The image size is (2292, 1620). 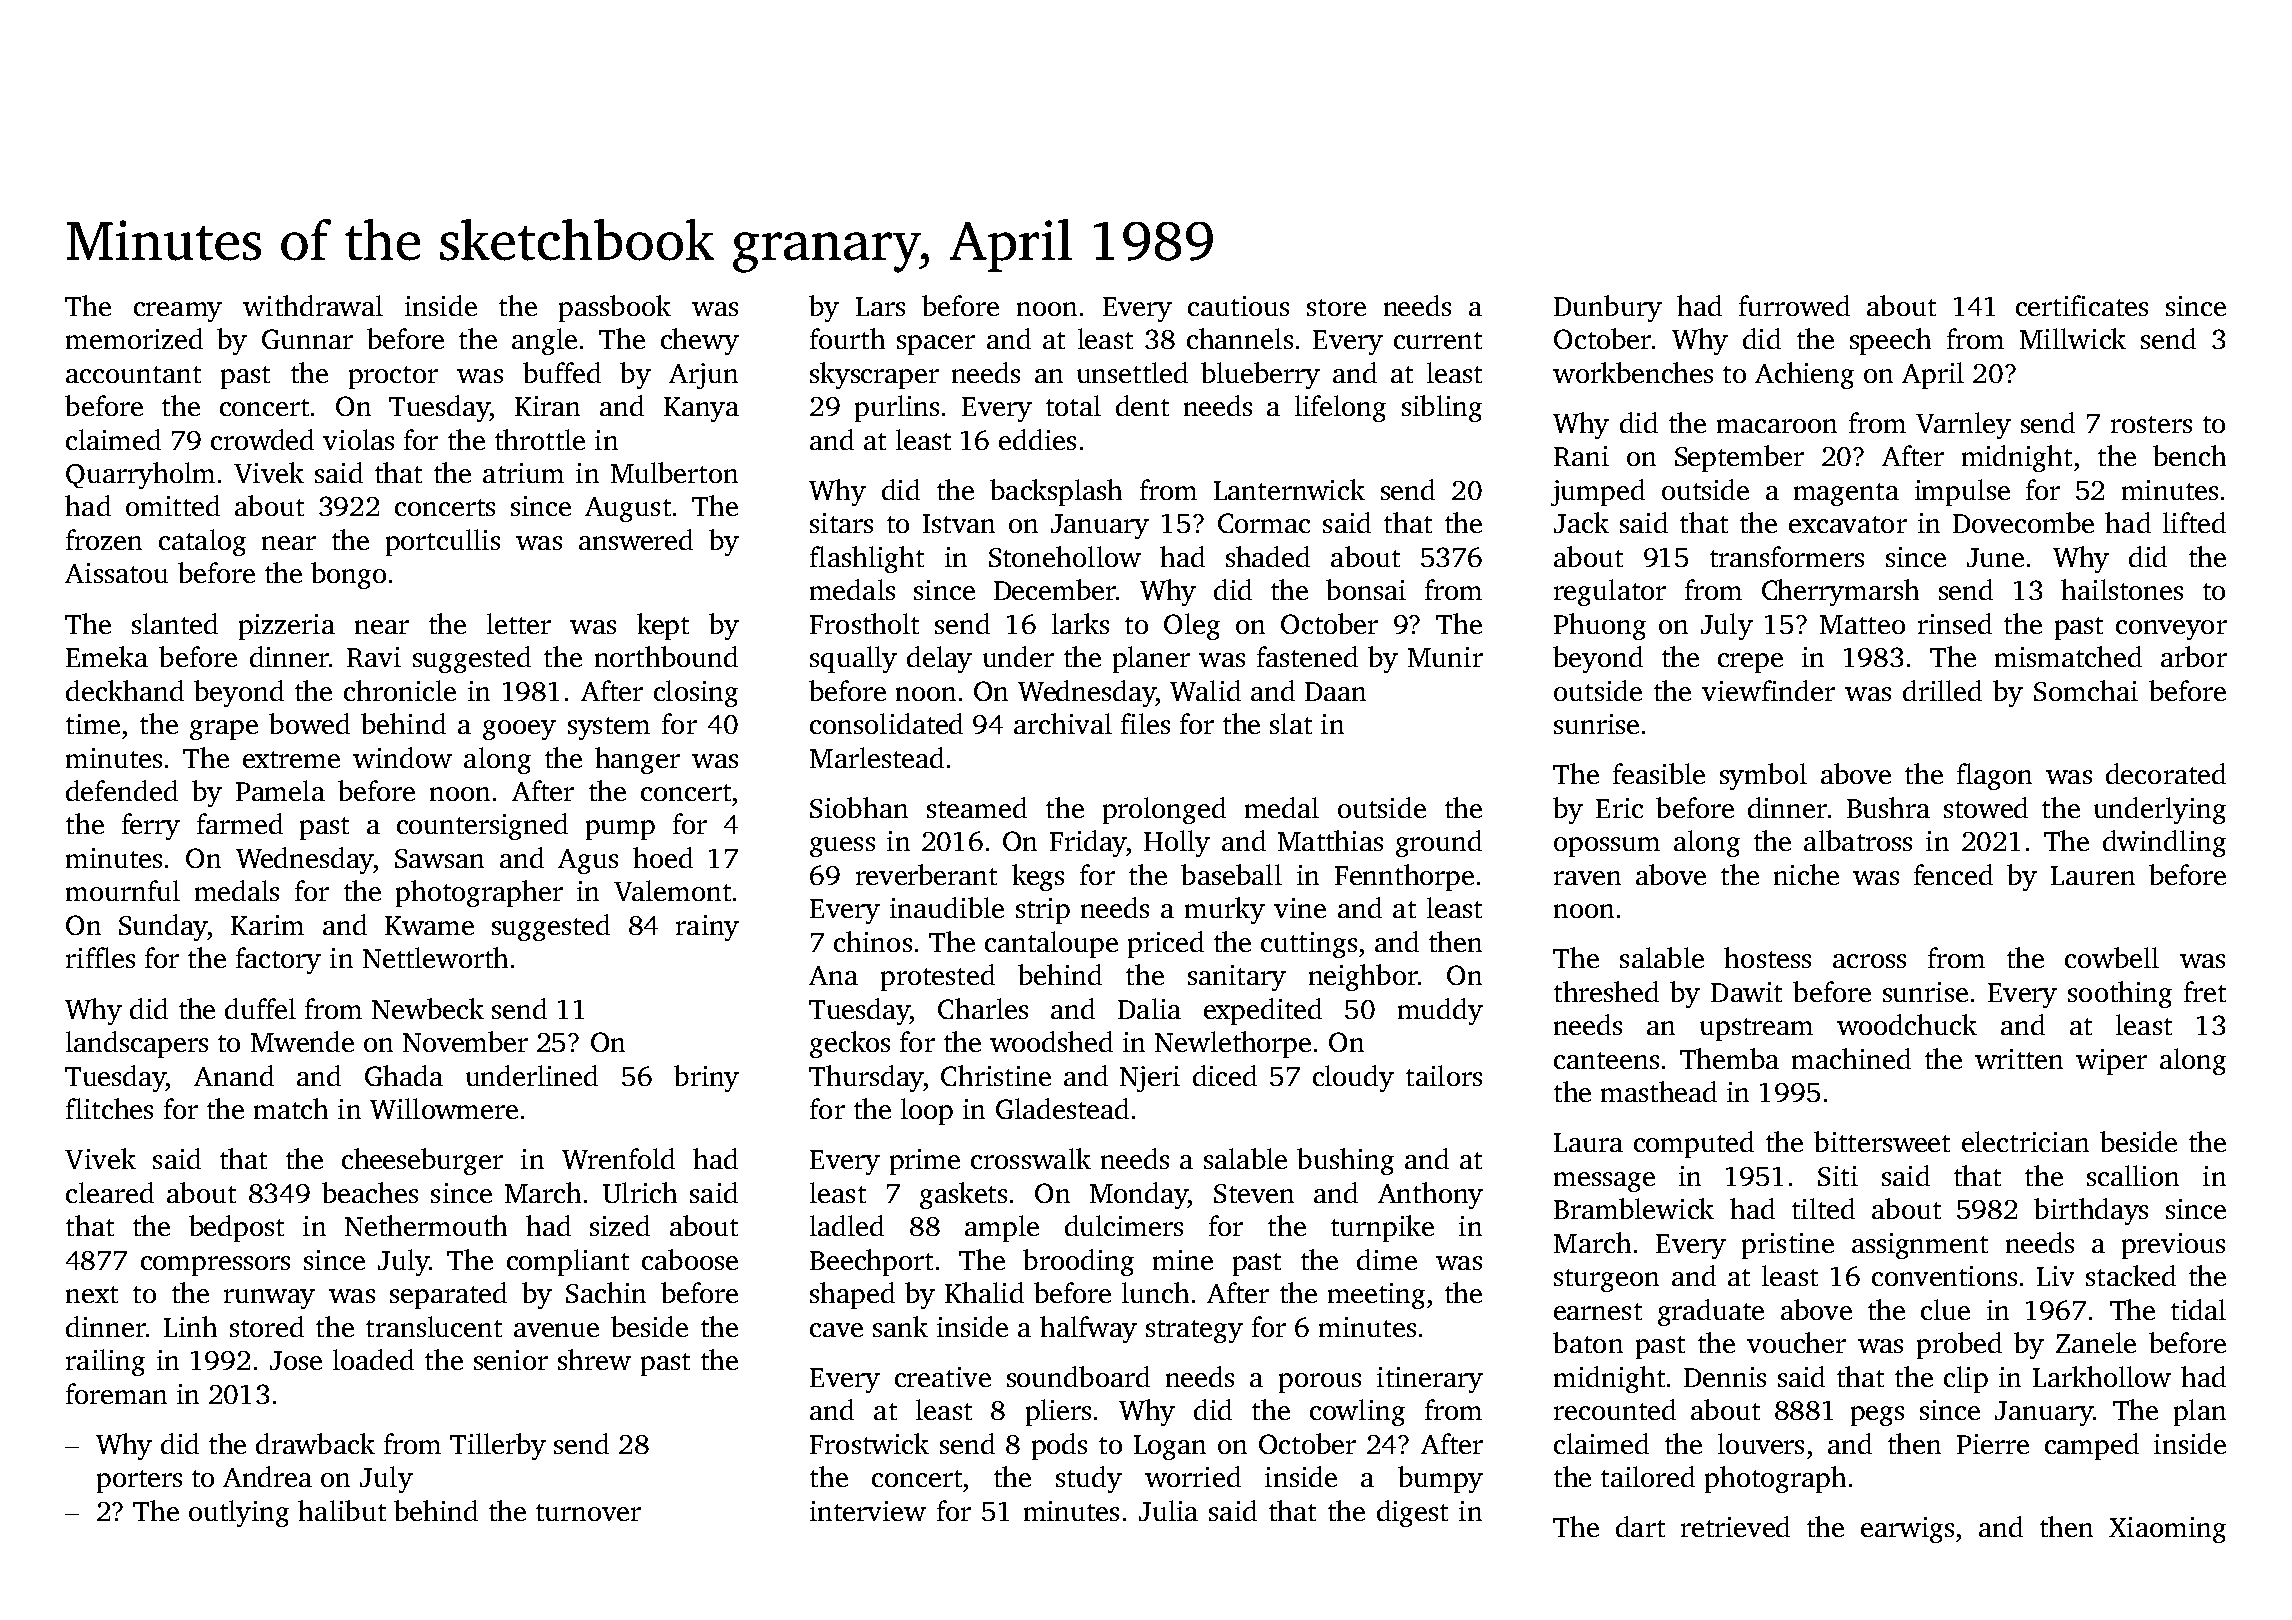 What do you see at coordinates (1588, 1142) in the document?
I see `Laura` at bounding box center [1588, 1142].
